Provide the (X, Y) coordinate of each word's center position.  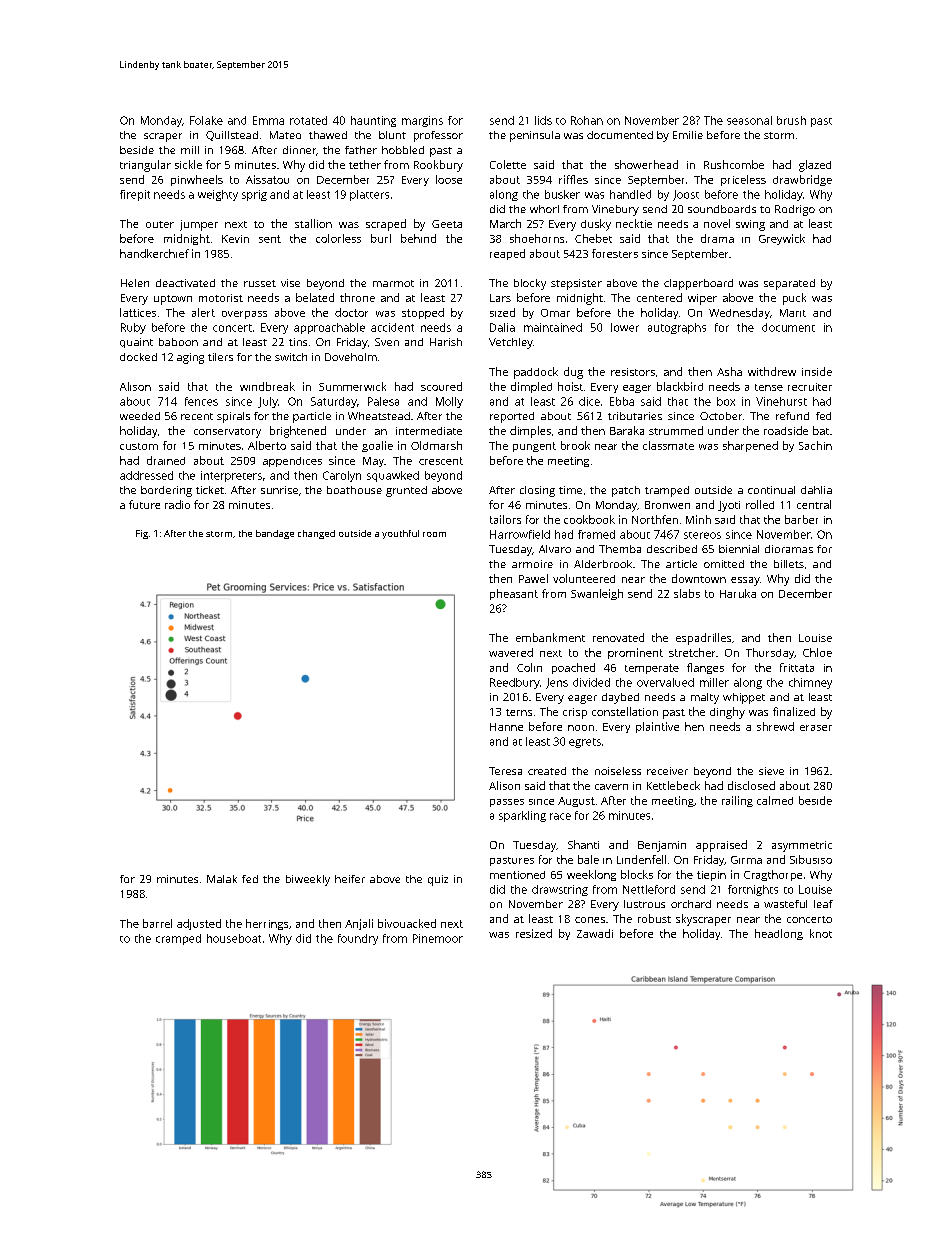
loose (449, 179)
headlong (779, 934)
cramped (178, 939)
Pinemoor (438, 938)
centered (659, 297)
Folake (206, 120)
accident (392, 327)
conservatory (227, 433)
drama (717, 238)
